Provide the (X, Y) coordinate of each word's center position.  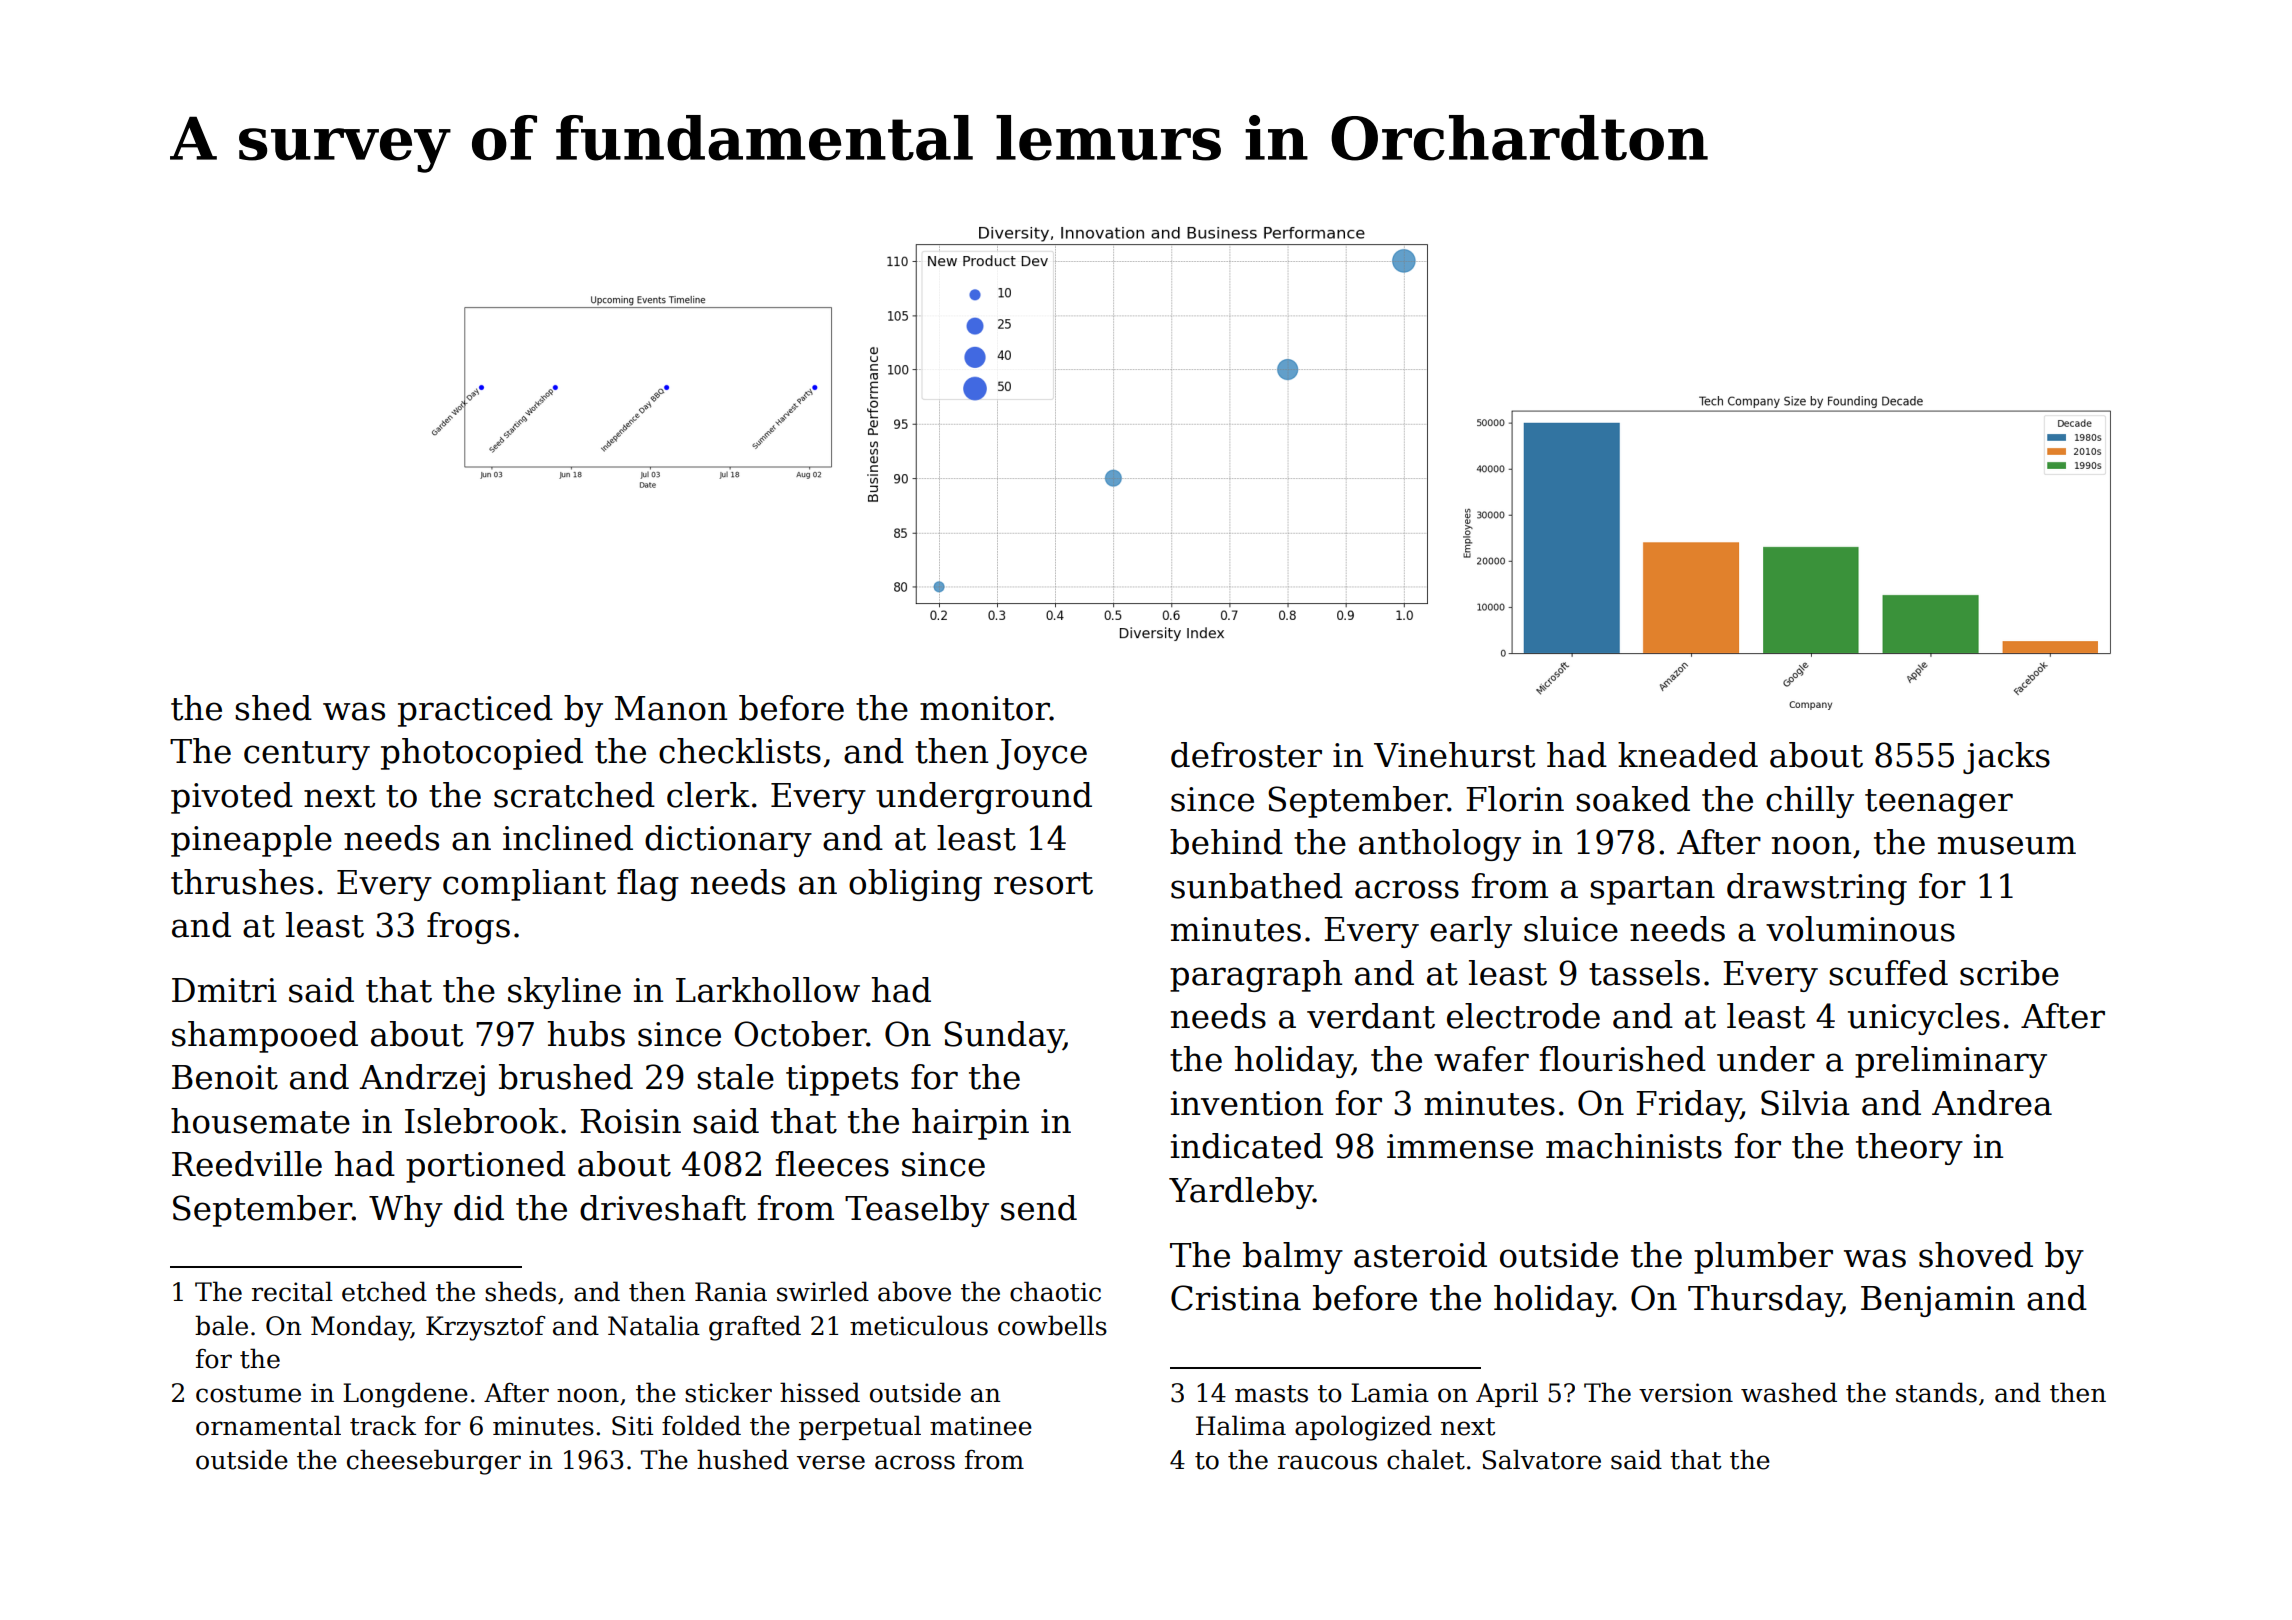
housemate (260, 1121)
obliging (915, 885)
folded (701, 1425)
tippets (842, 1080)
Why (406, 1211)
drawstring (1817, 889)
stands (1936, 1392)
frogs (468, 928)
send (1039, 1208)
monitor (985, 708)
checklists (740, 751)
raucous (1327, 1462)
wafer (1481, 1059)
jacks (2006, 758)
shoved (1976, 1255)
